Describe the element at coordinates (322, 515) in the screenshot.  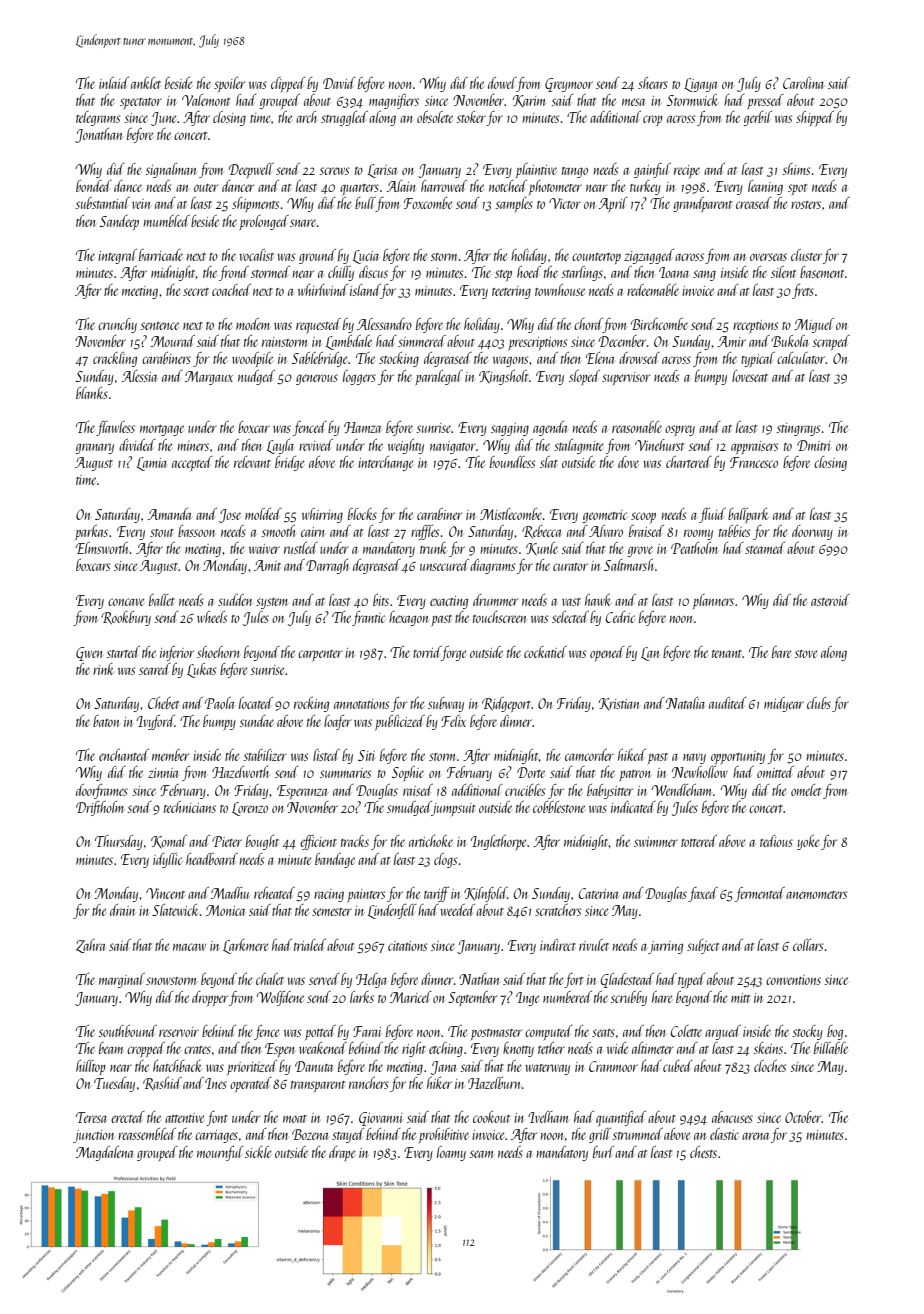
I see `whirring` at that location.
